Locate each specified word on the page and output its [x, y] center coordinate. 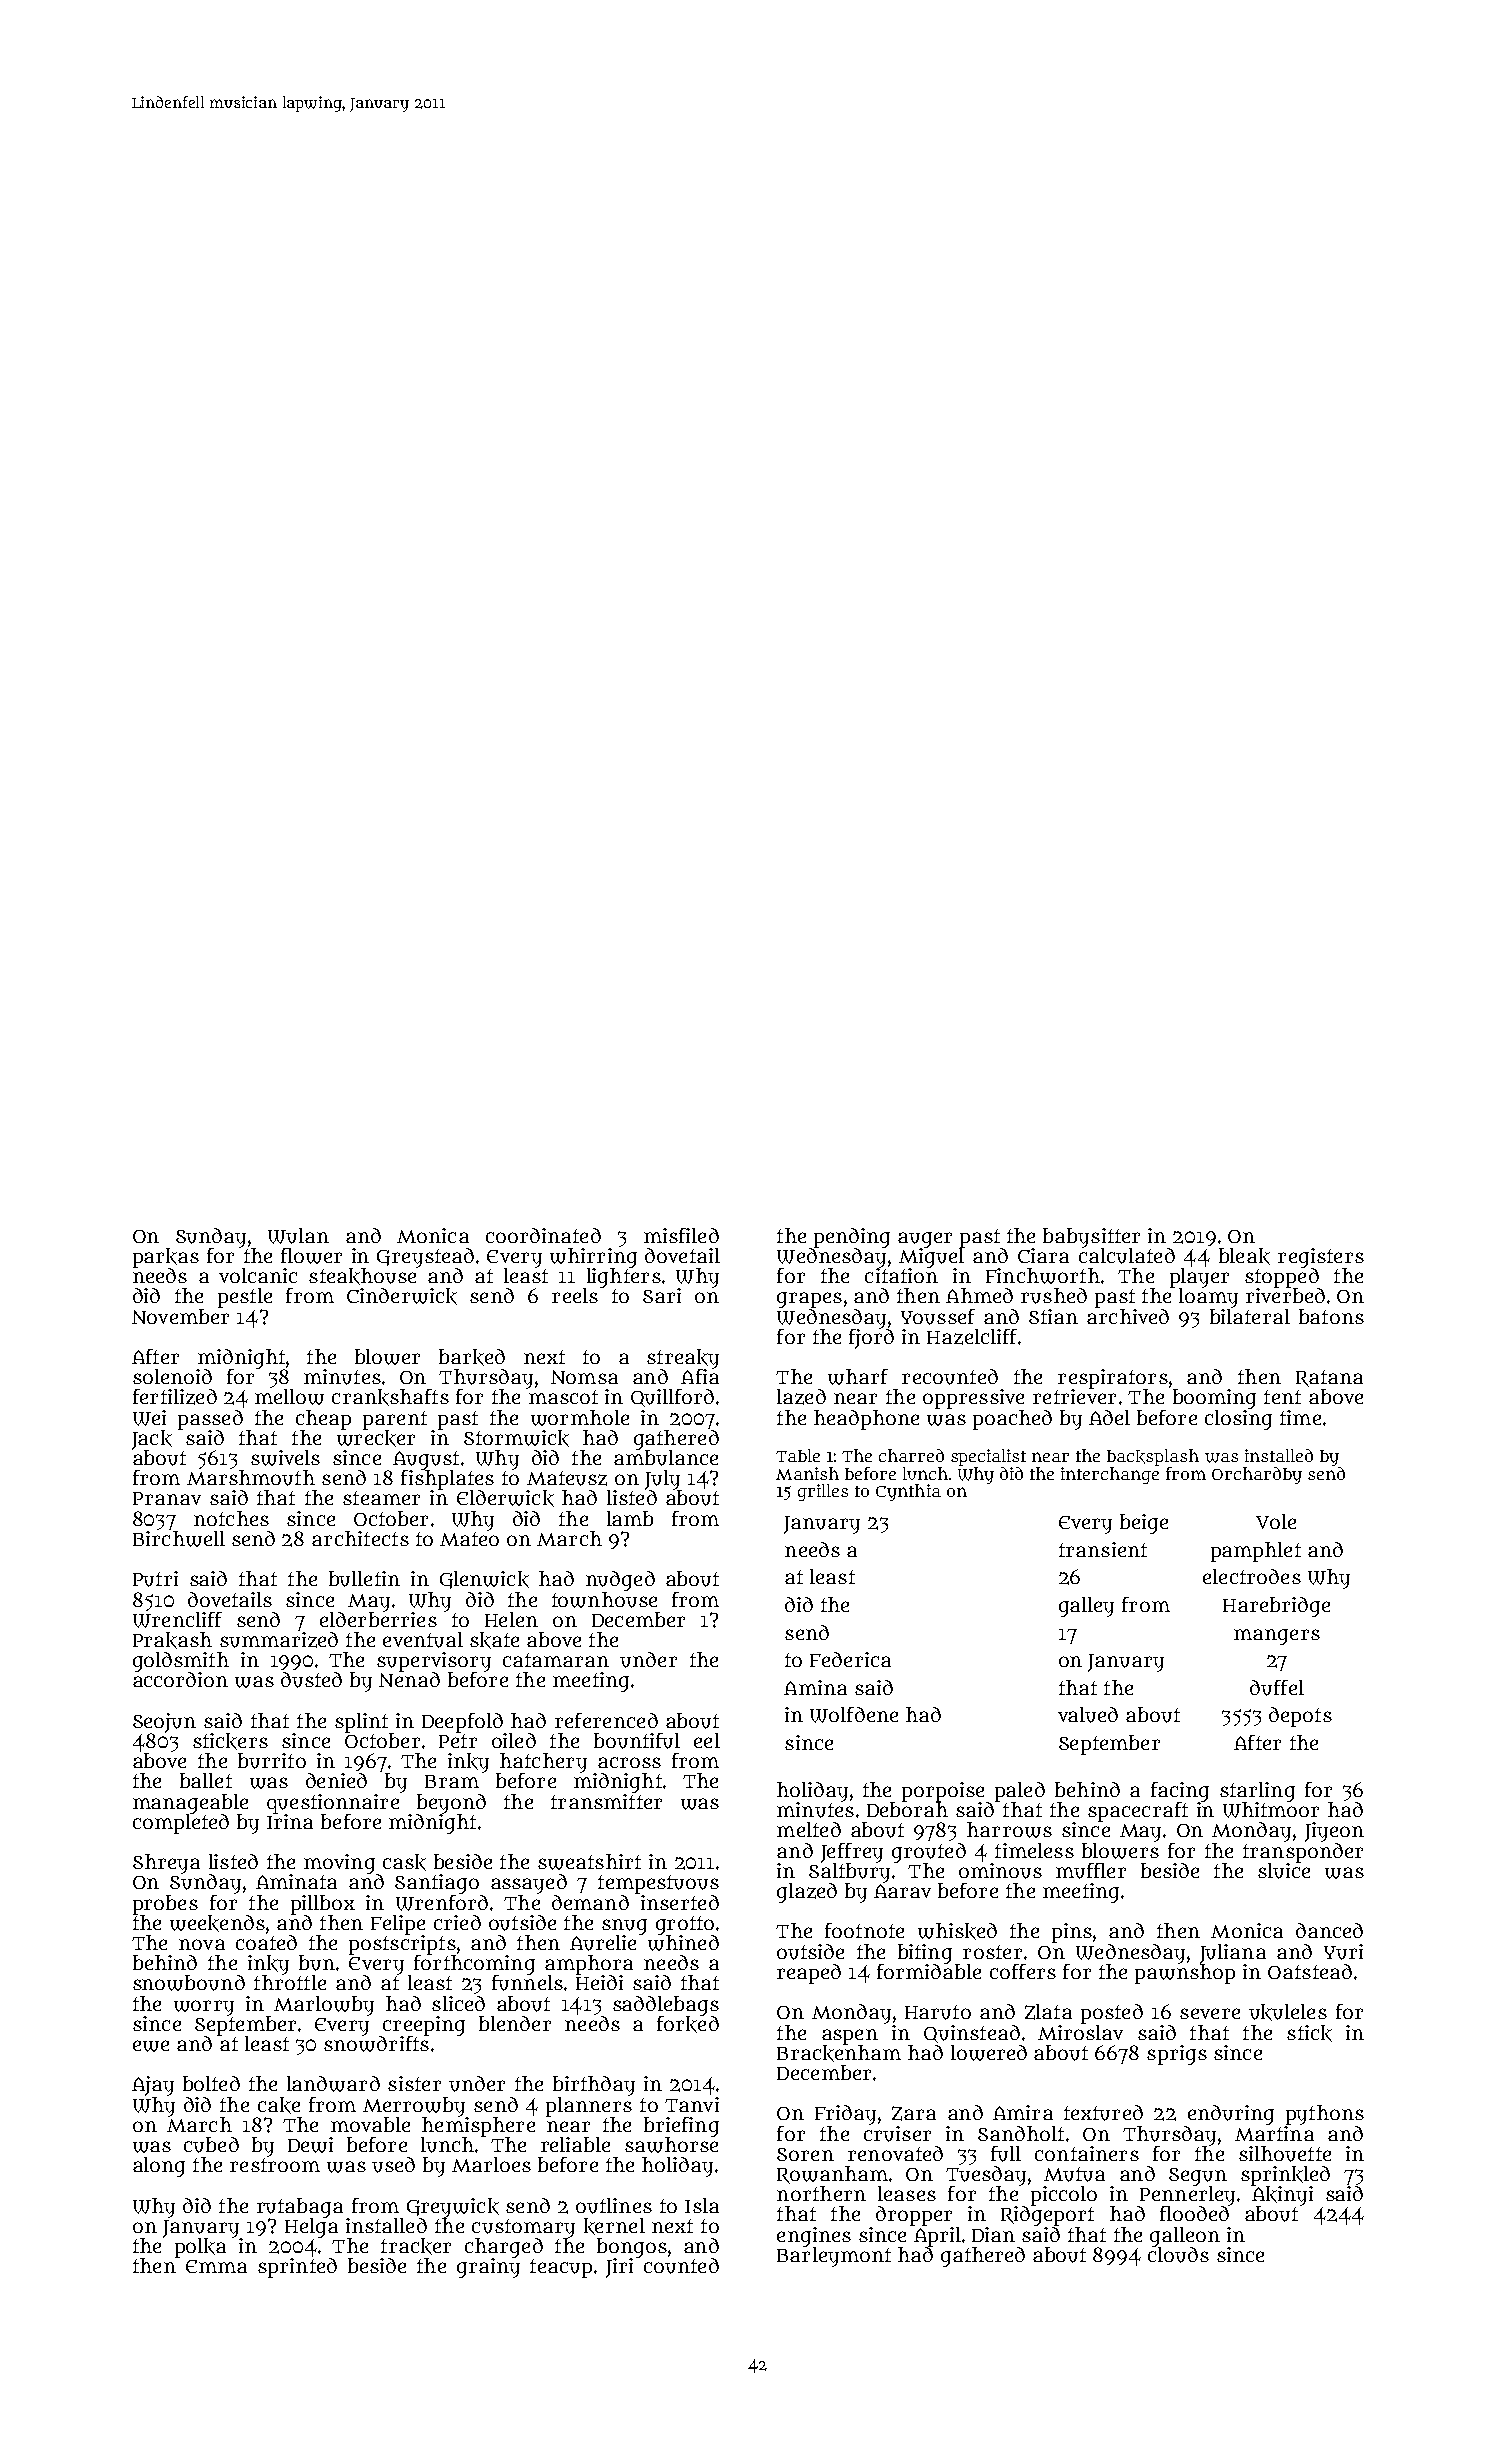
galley [1086, 1607]
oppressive [973, 1399]
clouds [1178, 2254]
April [937, 2236]
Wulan [298, 1236]
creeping [424, 2026]
